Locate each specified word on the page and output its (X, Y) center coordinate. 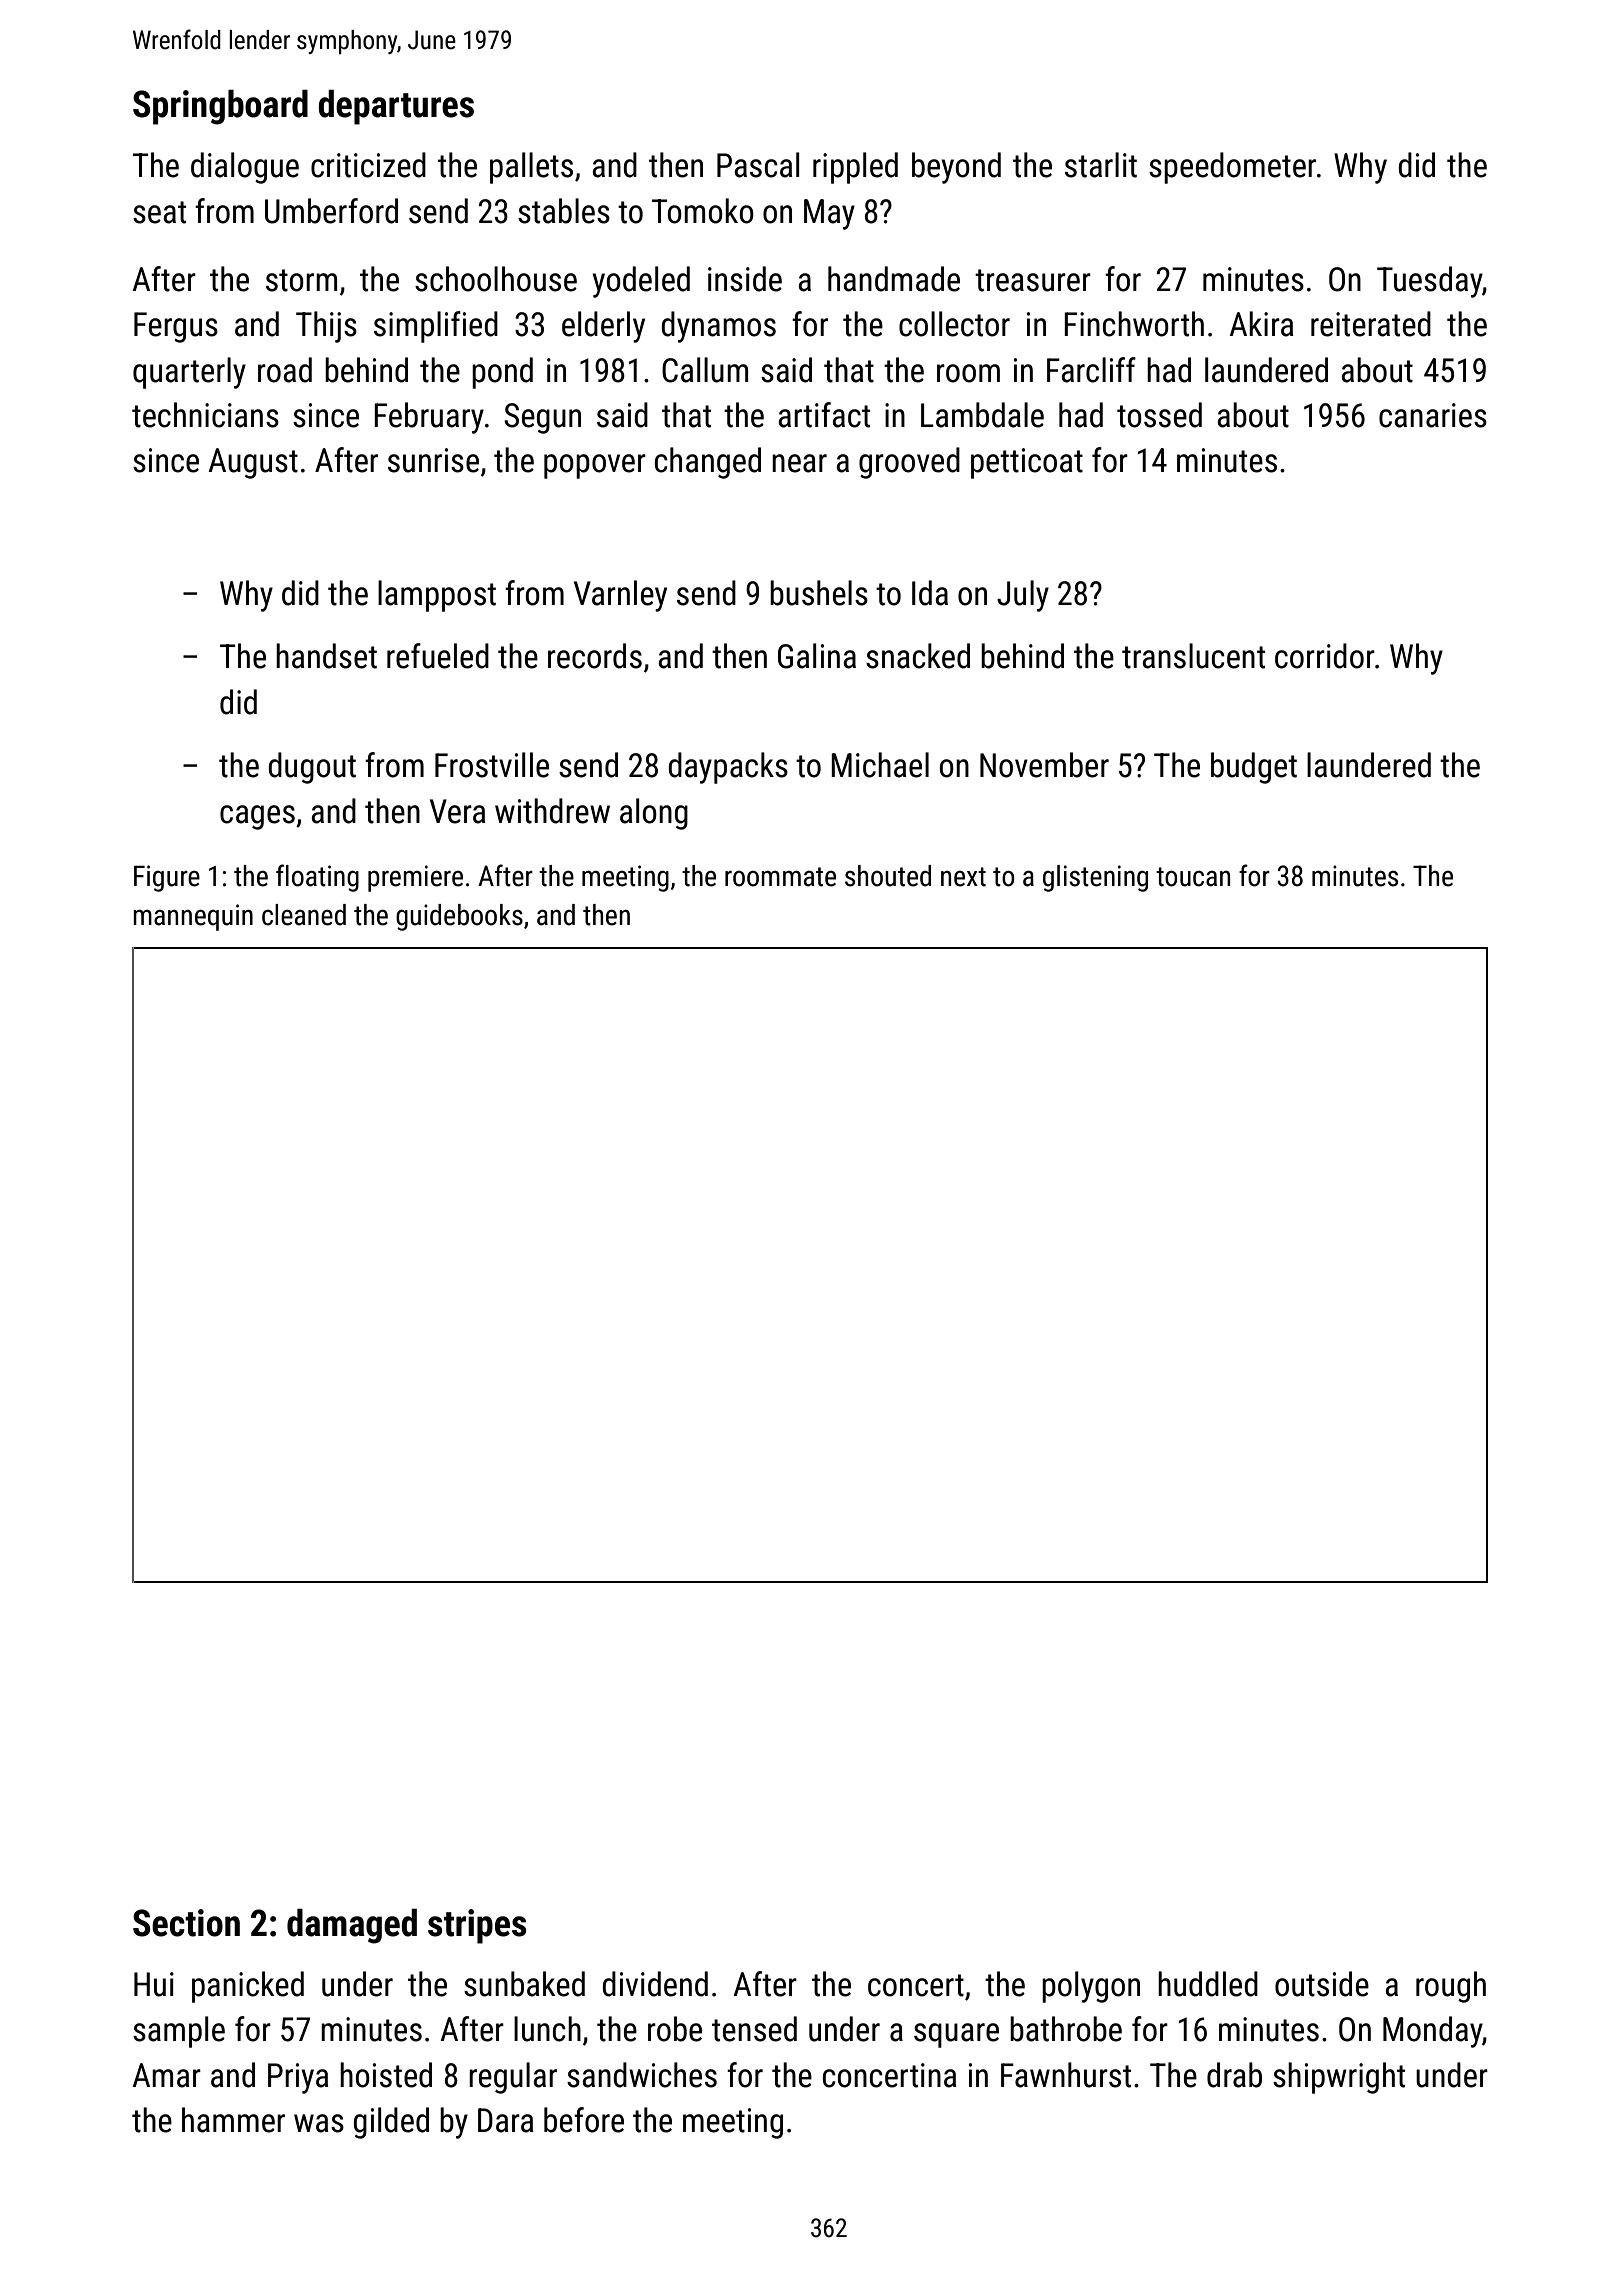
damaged (352, 1926)
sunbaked (524, 1984)
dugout (312, 768)
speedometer (1232, 168)
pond (502, 373)
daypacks (728, 768)
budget (1254, 768)
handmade (894, 279)
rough (1451, 1987)
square (956, 2035)
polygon (1091, 1987)
